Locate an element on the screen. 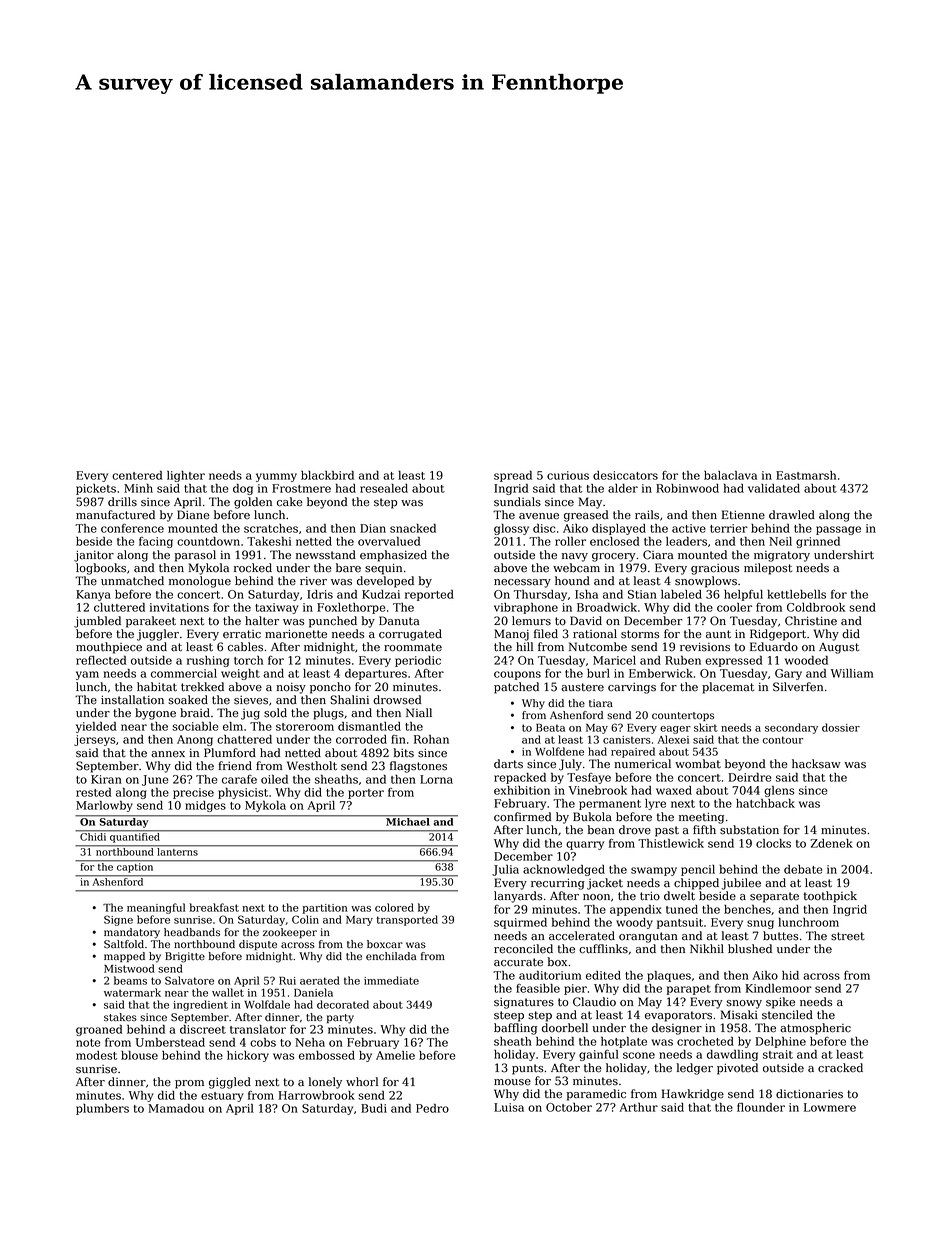 The width and height of the screenshot is (952, 1233). greased is located at coordinates (586, 516).
